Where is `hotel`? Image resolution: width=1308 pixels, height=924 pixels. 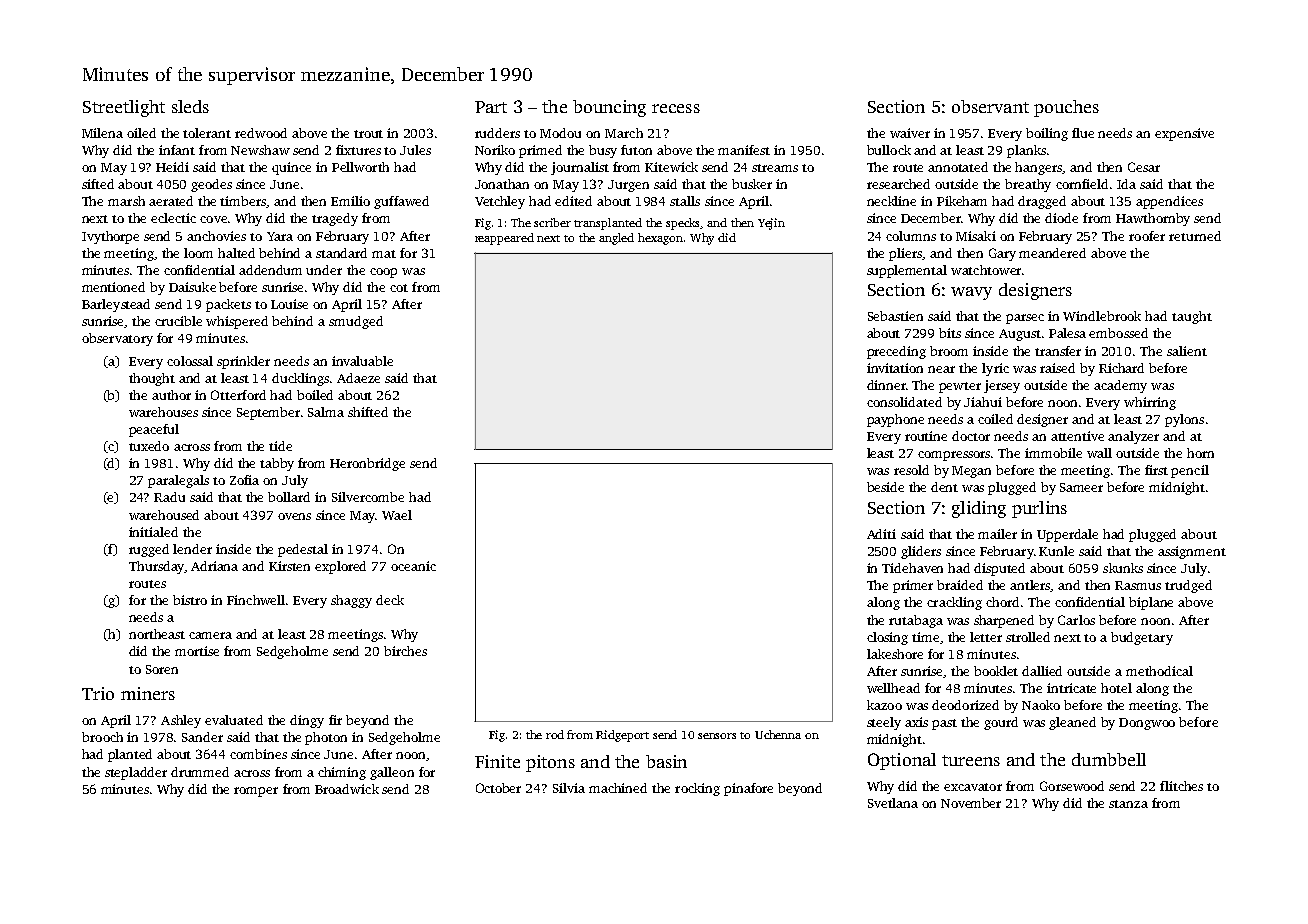 hotel is located at coordinates (1116, 688).
